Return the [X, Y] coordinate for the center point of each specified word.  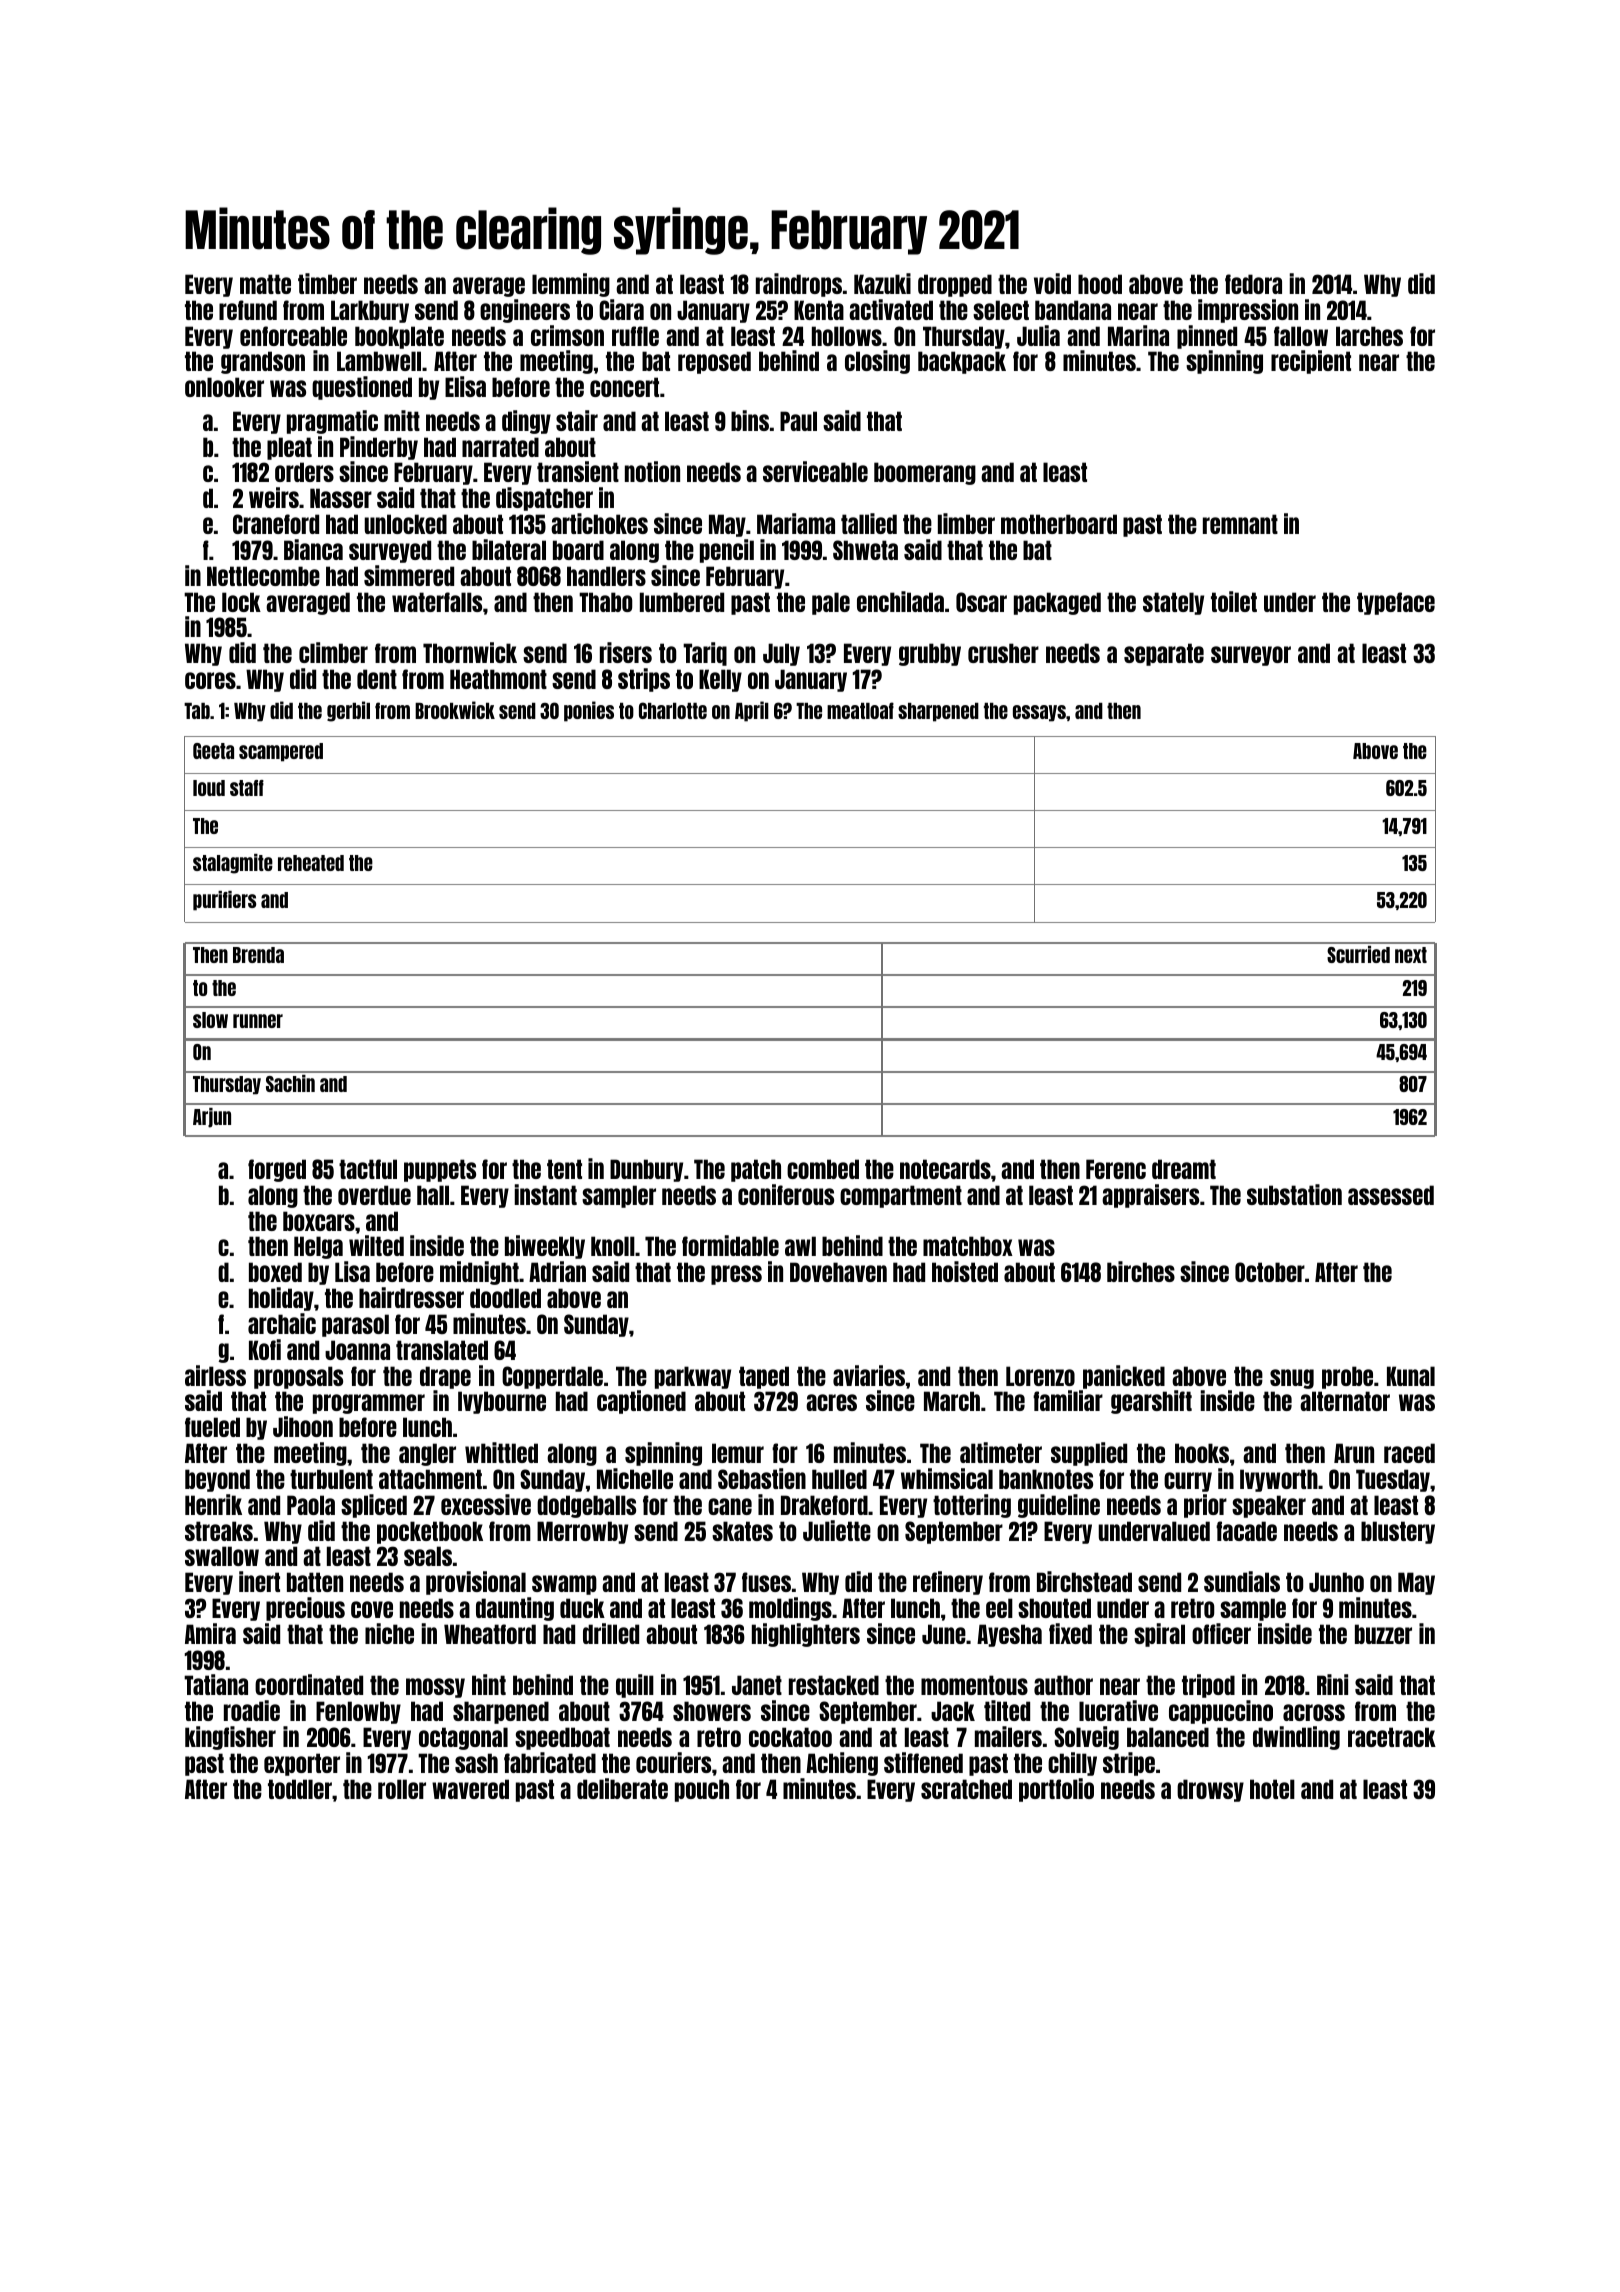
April [752, 711]
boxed [275, 1272]
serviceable [815, 471]
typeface [1396, 603]
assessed [1391, 1195]
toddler [300, 1789]
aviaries [869, 1375]
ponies [589, 711]
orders [304, 472]
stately [1173, 603]
